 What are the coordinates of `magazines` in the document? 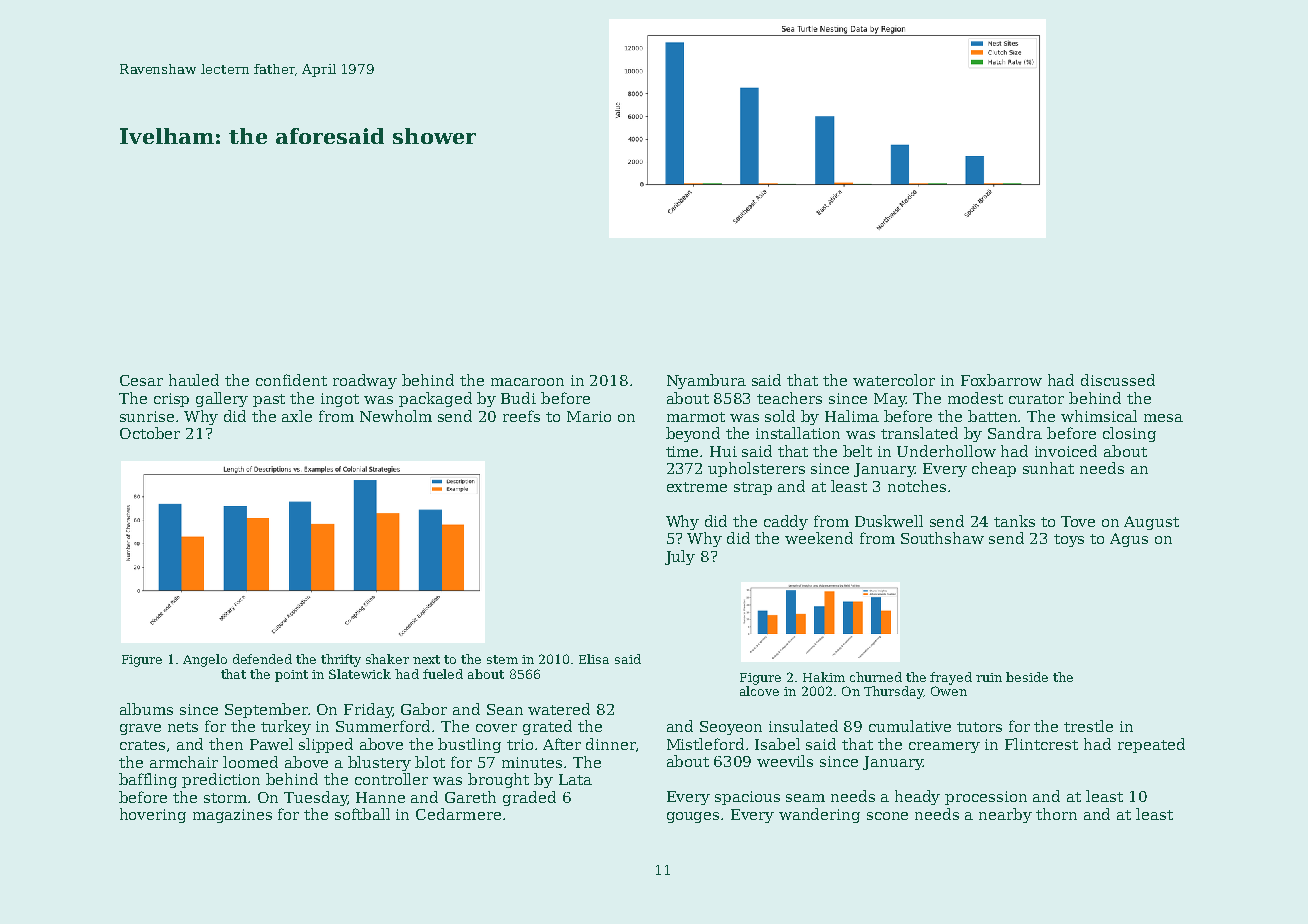 It's located at (232, 816).
